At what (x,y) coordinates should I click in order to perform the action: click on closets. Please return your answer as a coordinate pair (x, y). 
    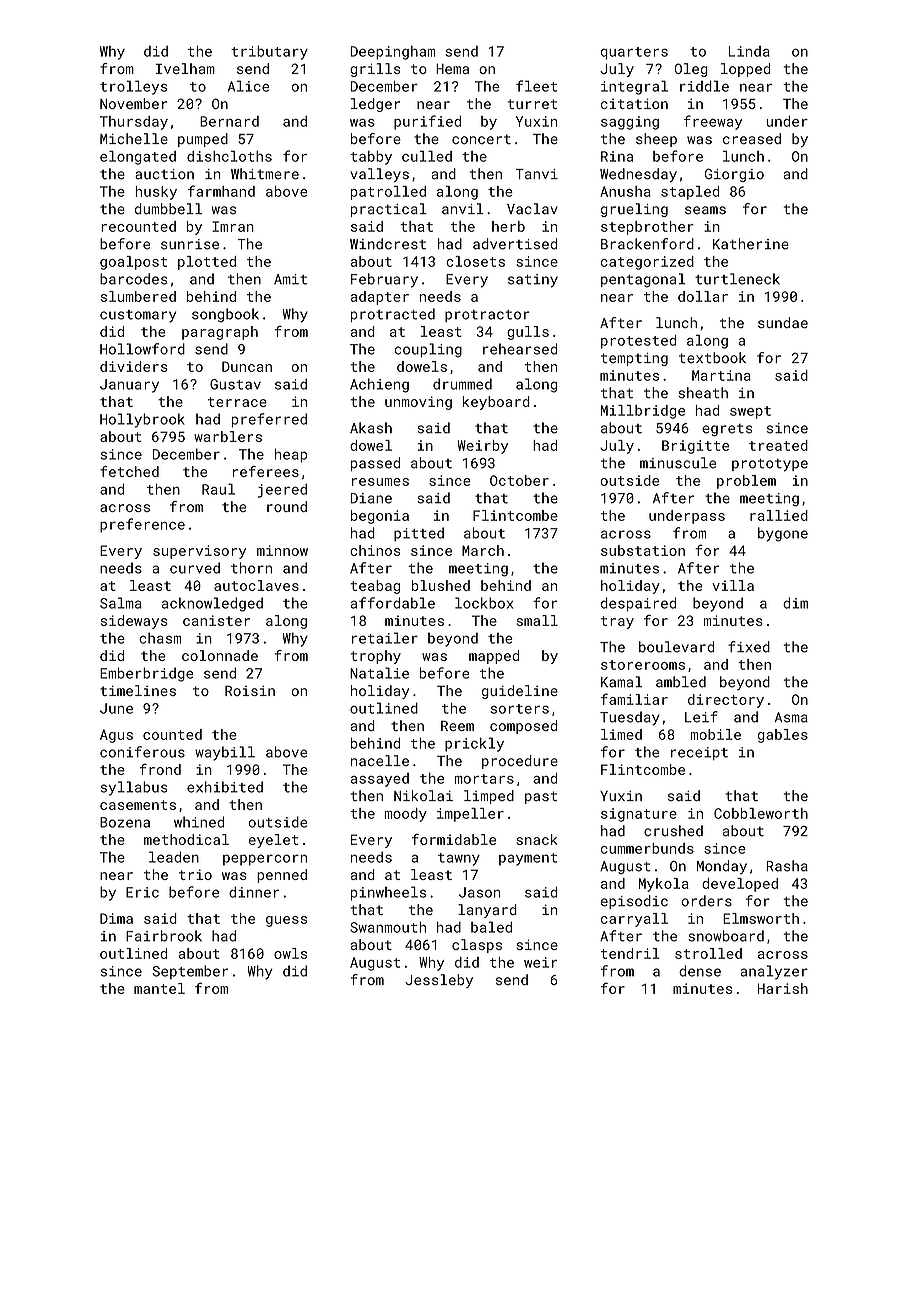
    Looking at the image, I should click on (475, 261).
